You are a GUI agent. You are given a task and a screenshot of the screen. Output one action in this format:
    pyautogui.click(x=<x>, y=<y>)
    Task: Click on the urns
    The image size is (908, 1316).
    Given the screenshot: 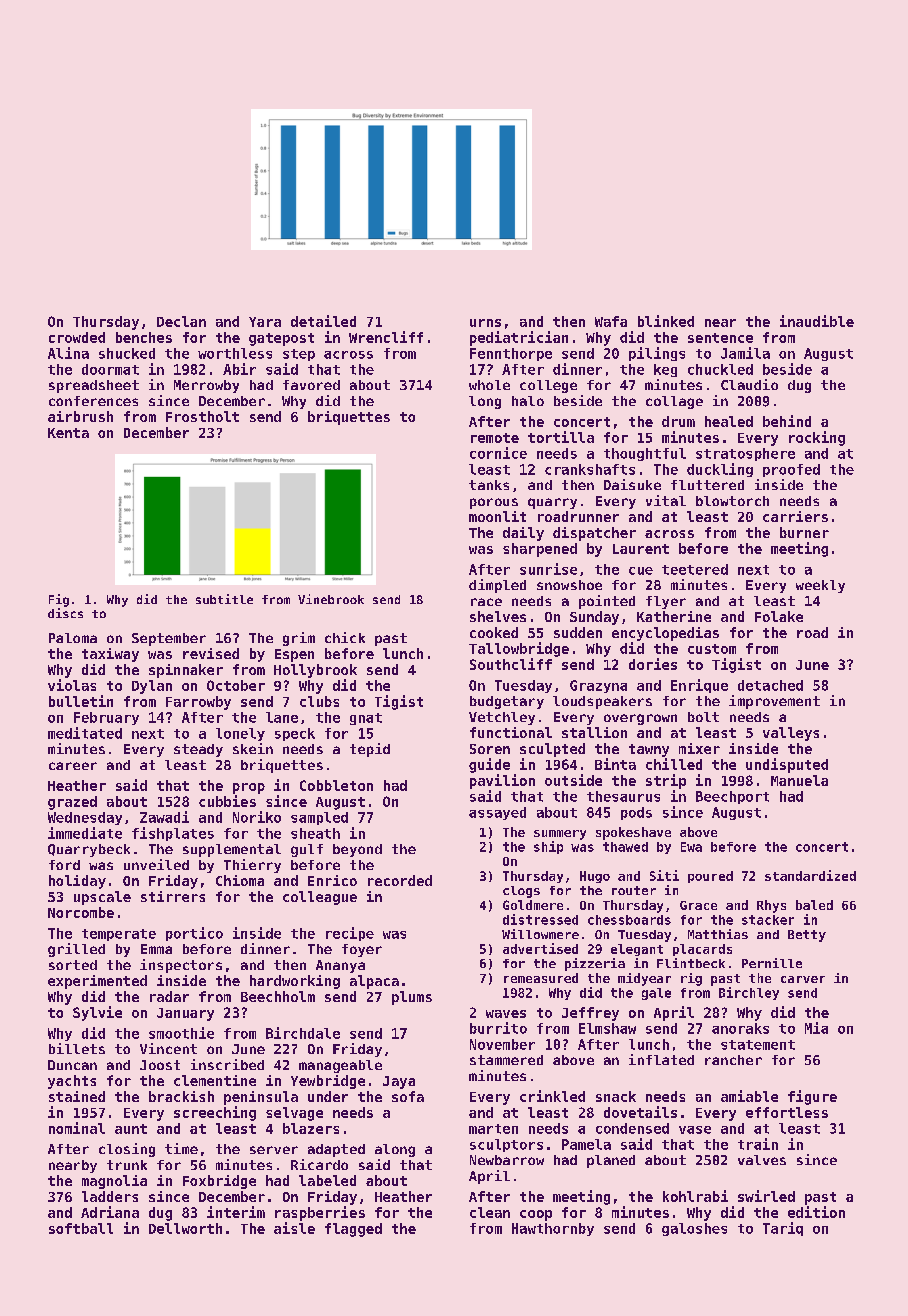 What is the action you would take?
    pyautogui.click(x=485, y=323)
